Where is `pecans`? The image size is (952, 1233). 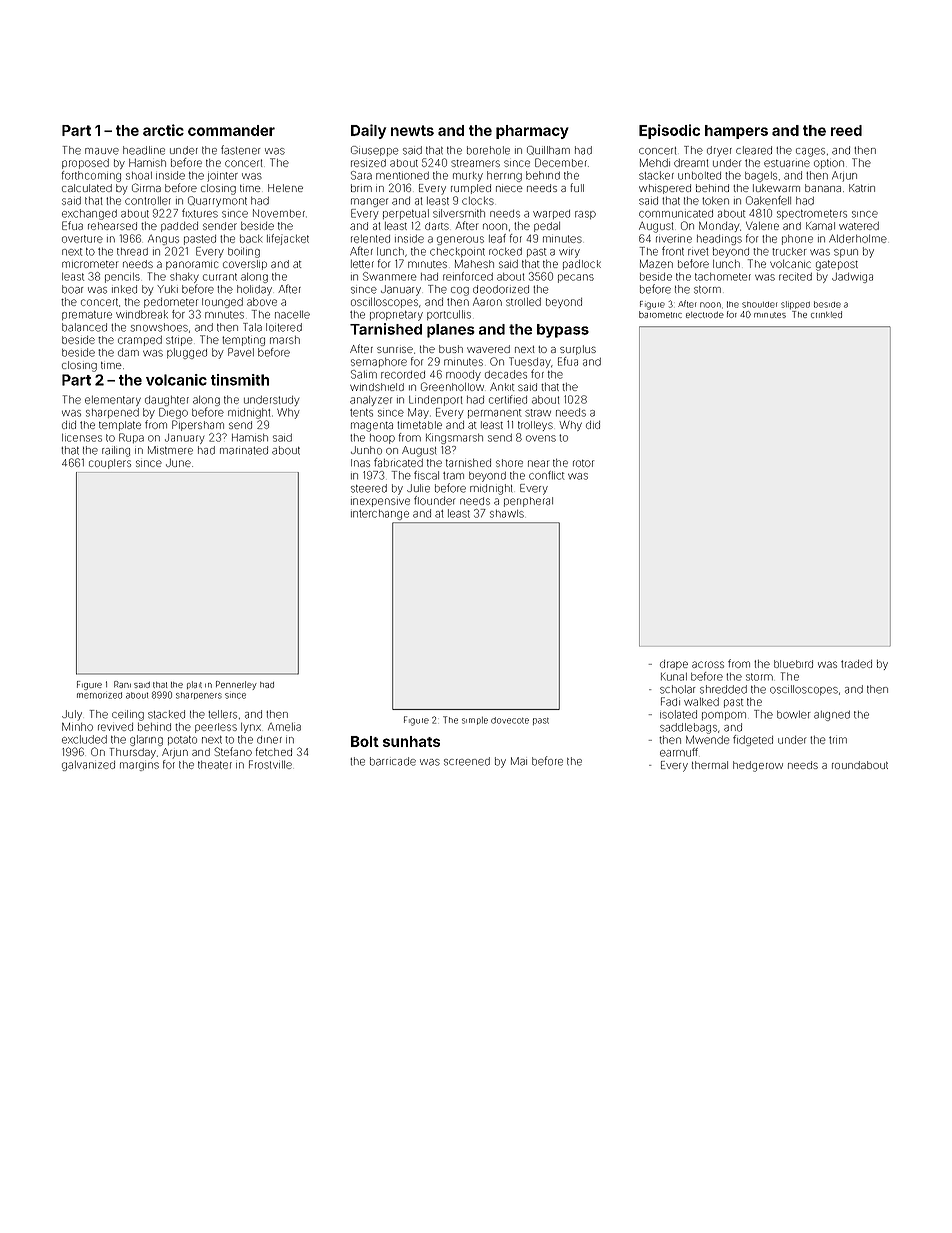 pecans is located at coordinates (576, 278).
